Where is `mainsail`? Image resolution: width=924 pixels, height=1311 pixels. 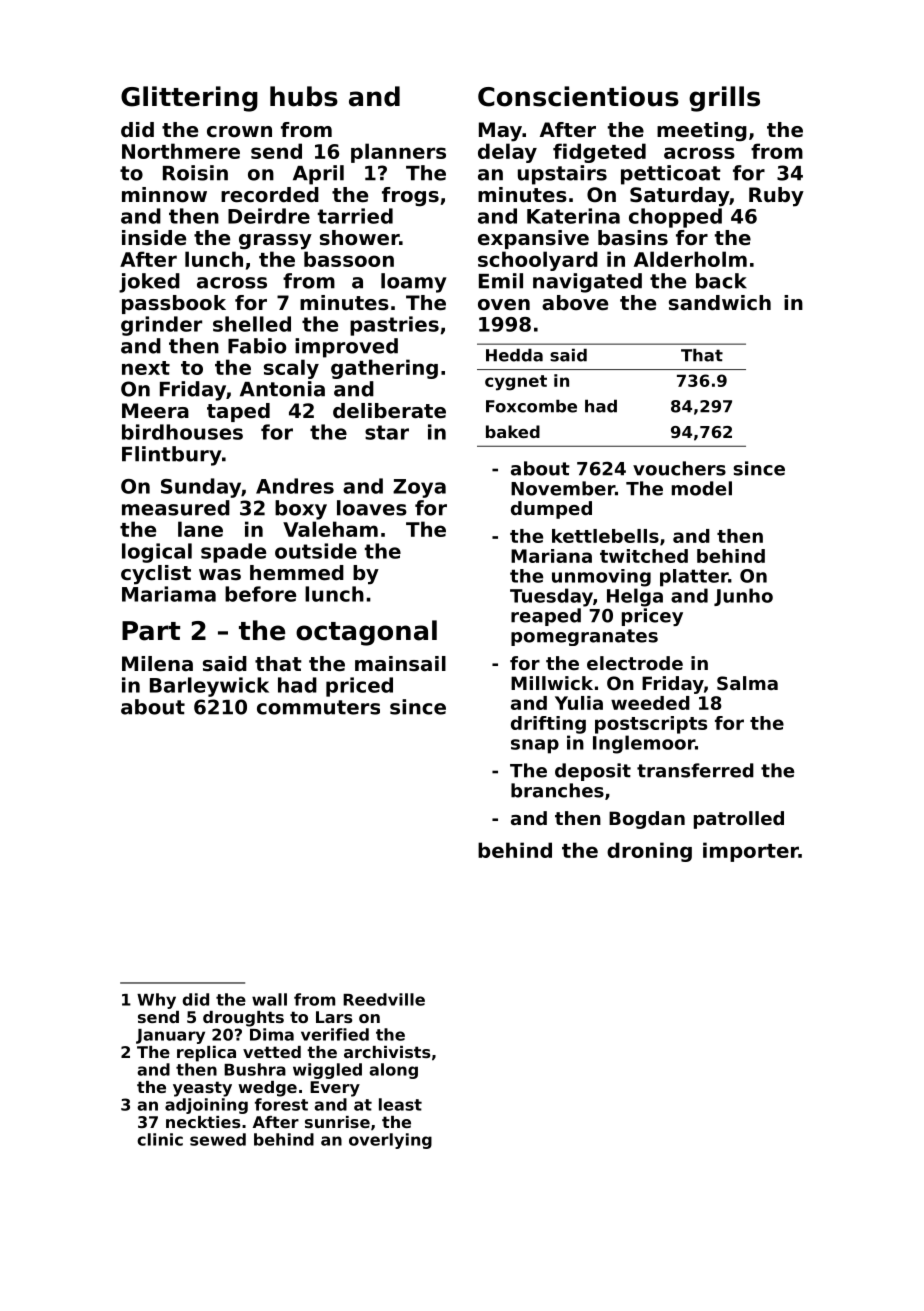 mainsail is located at coordinates (400, 664).
